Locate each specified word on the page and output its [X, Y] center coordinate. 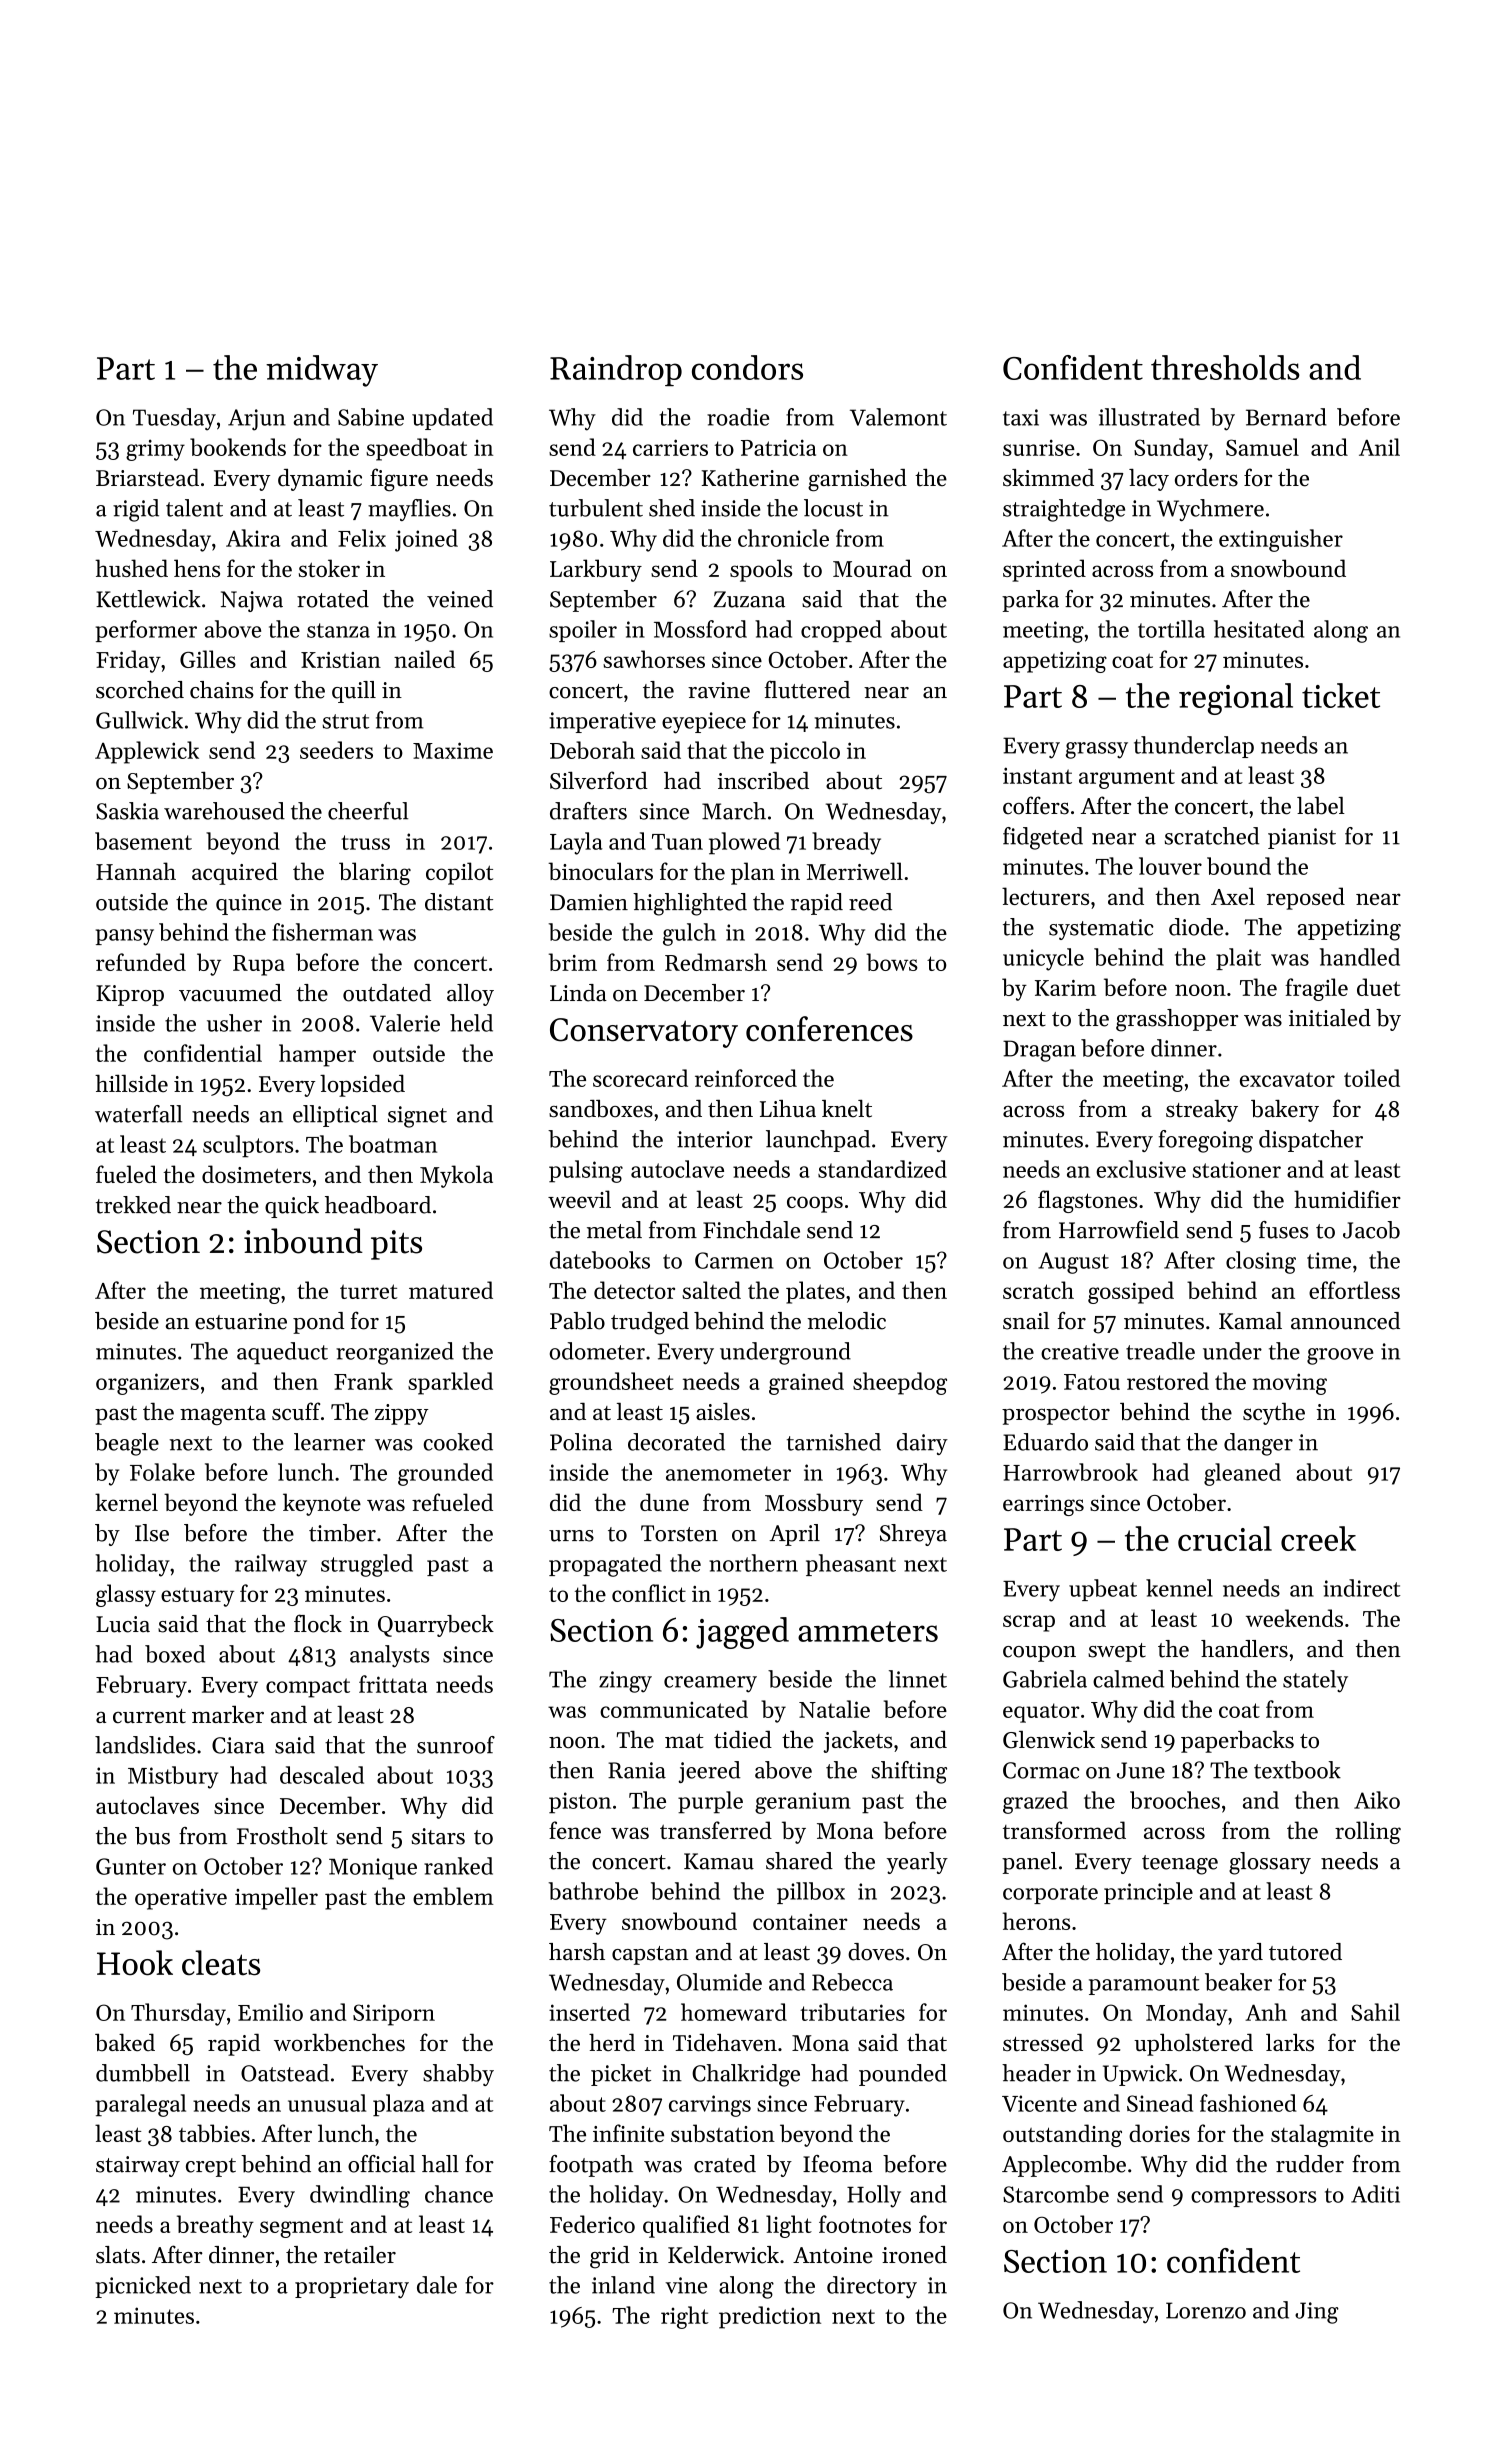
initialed [1330, 1018]
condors [747, 367]
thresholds [1225, 367]
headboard [378, 1205]
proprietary [352, 2288]
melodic [846, 1321]
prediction [770, 2317]
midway [322, 371]
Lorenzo [1206, 2310]
